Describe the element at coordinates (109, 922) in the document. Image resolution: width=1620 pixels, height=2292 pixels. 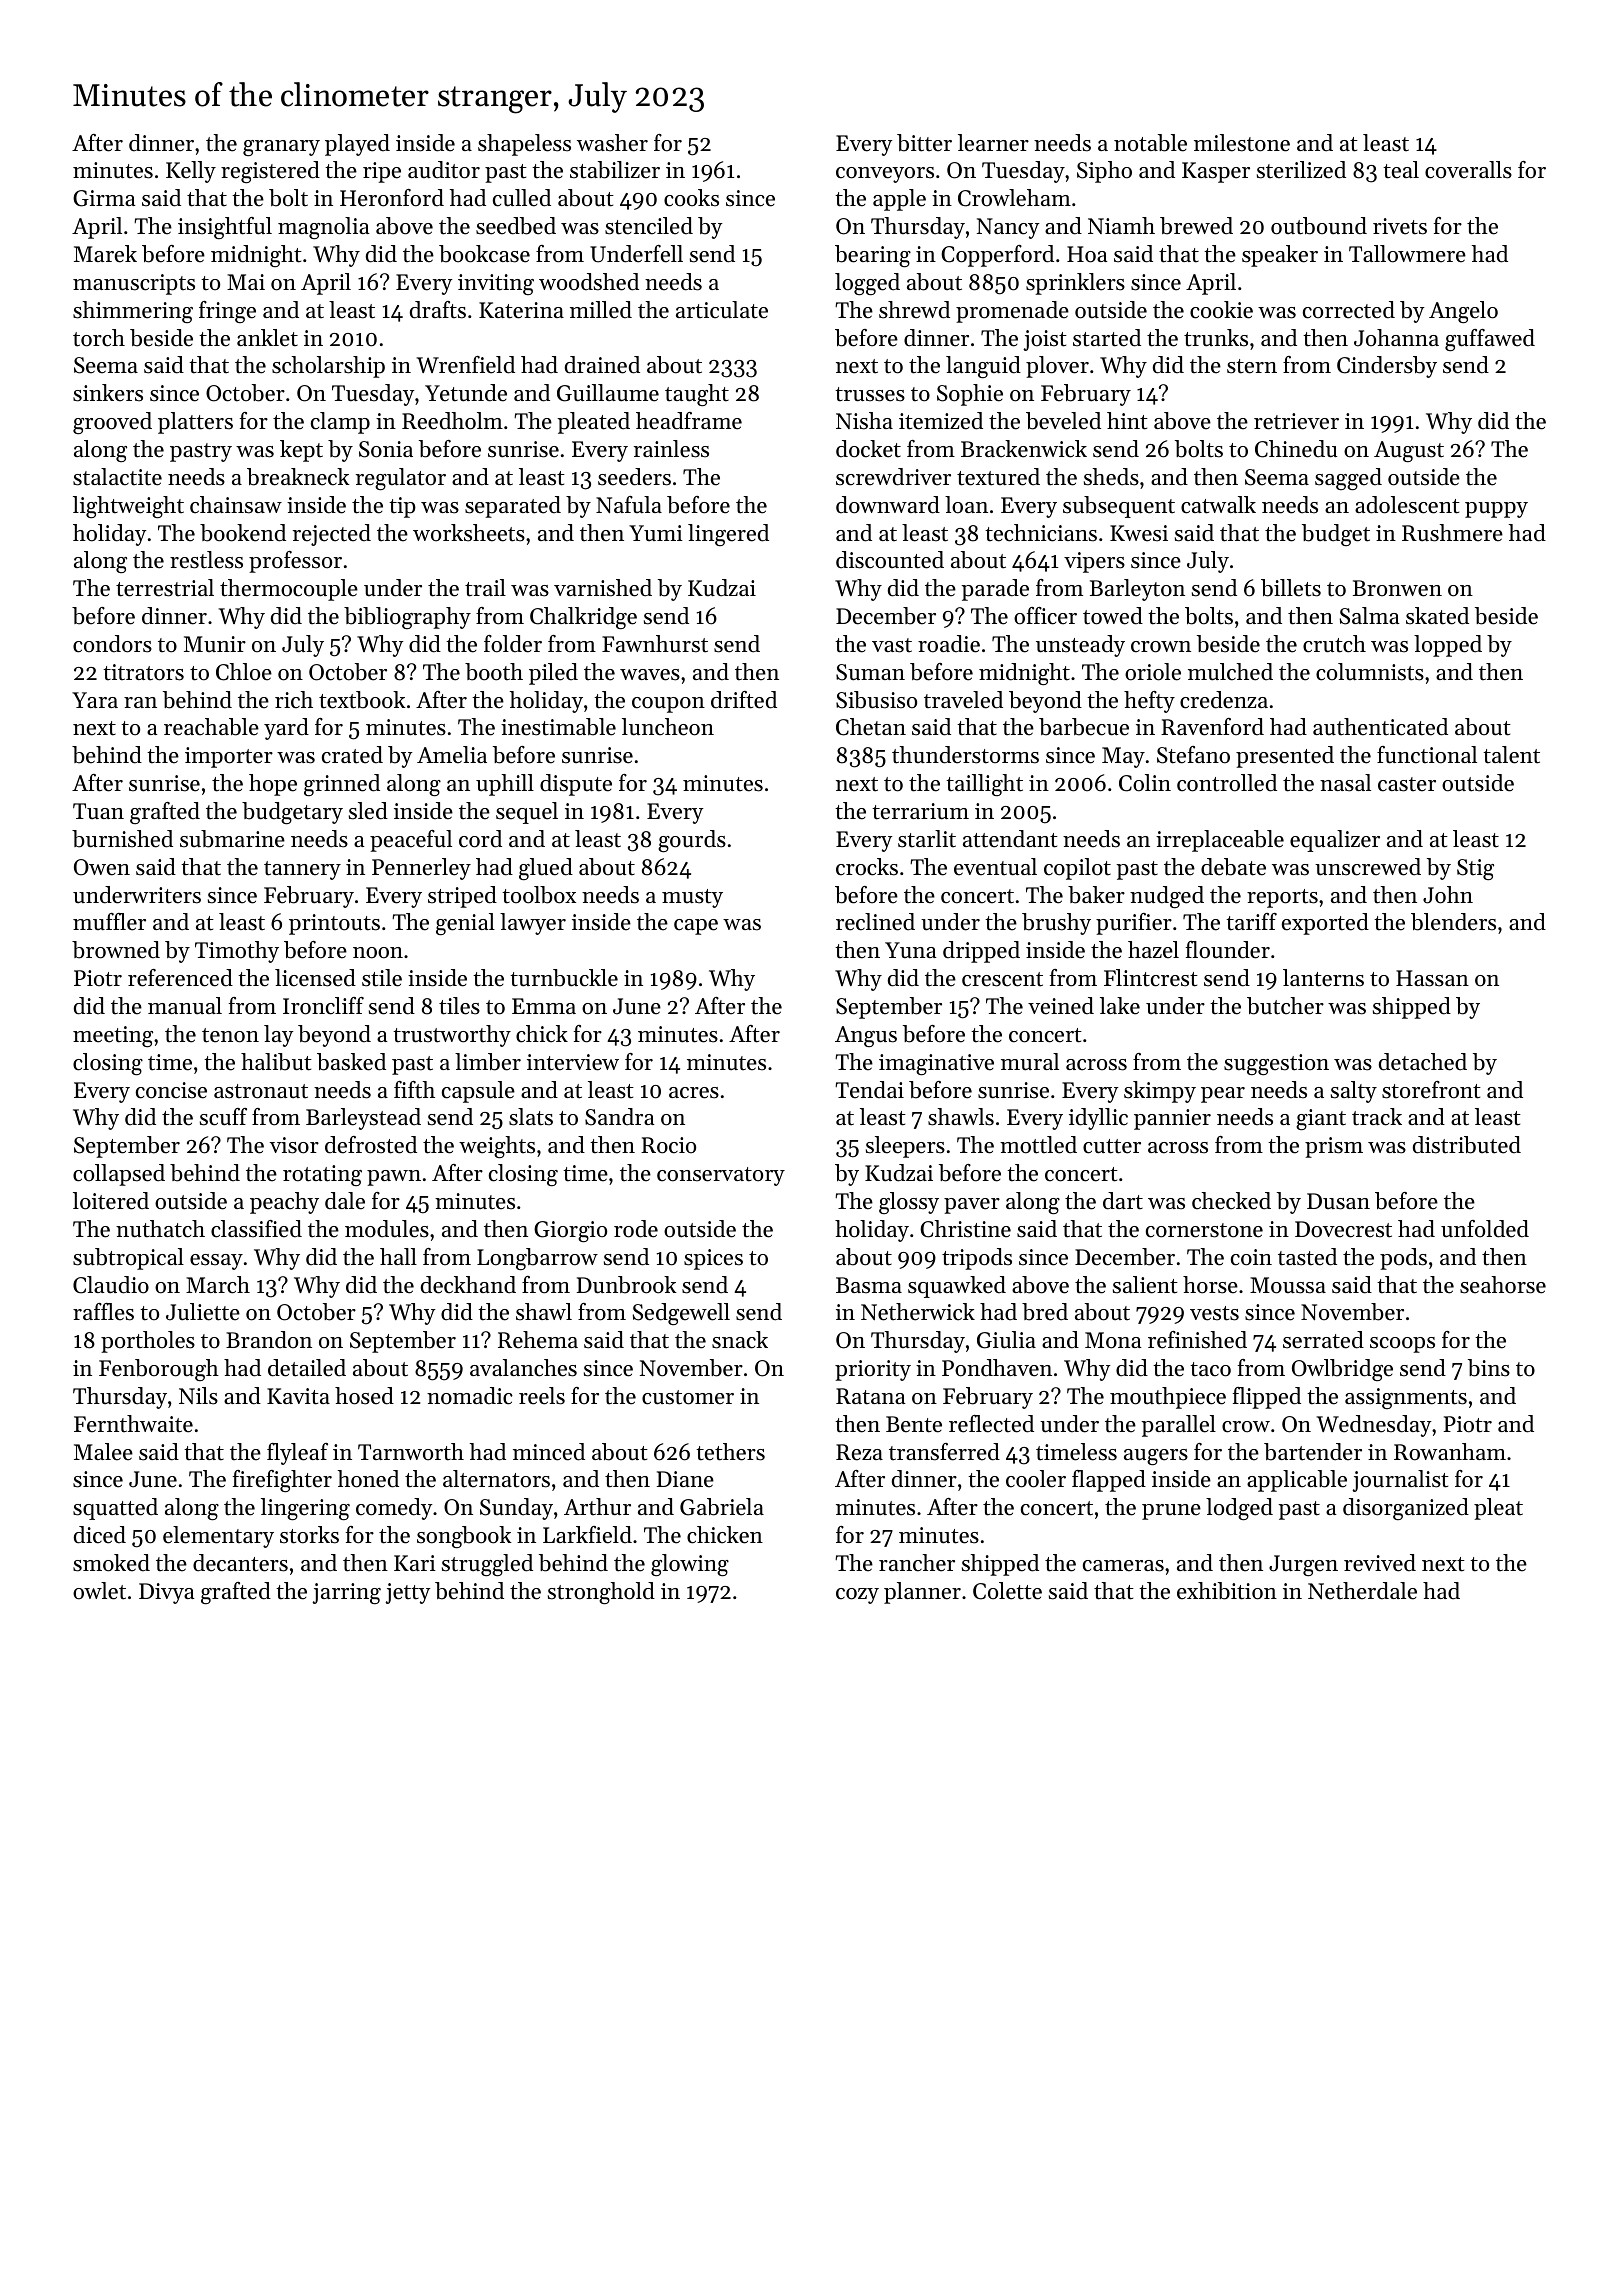
I see `muffler` at that location.
